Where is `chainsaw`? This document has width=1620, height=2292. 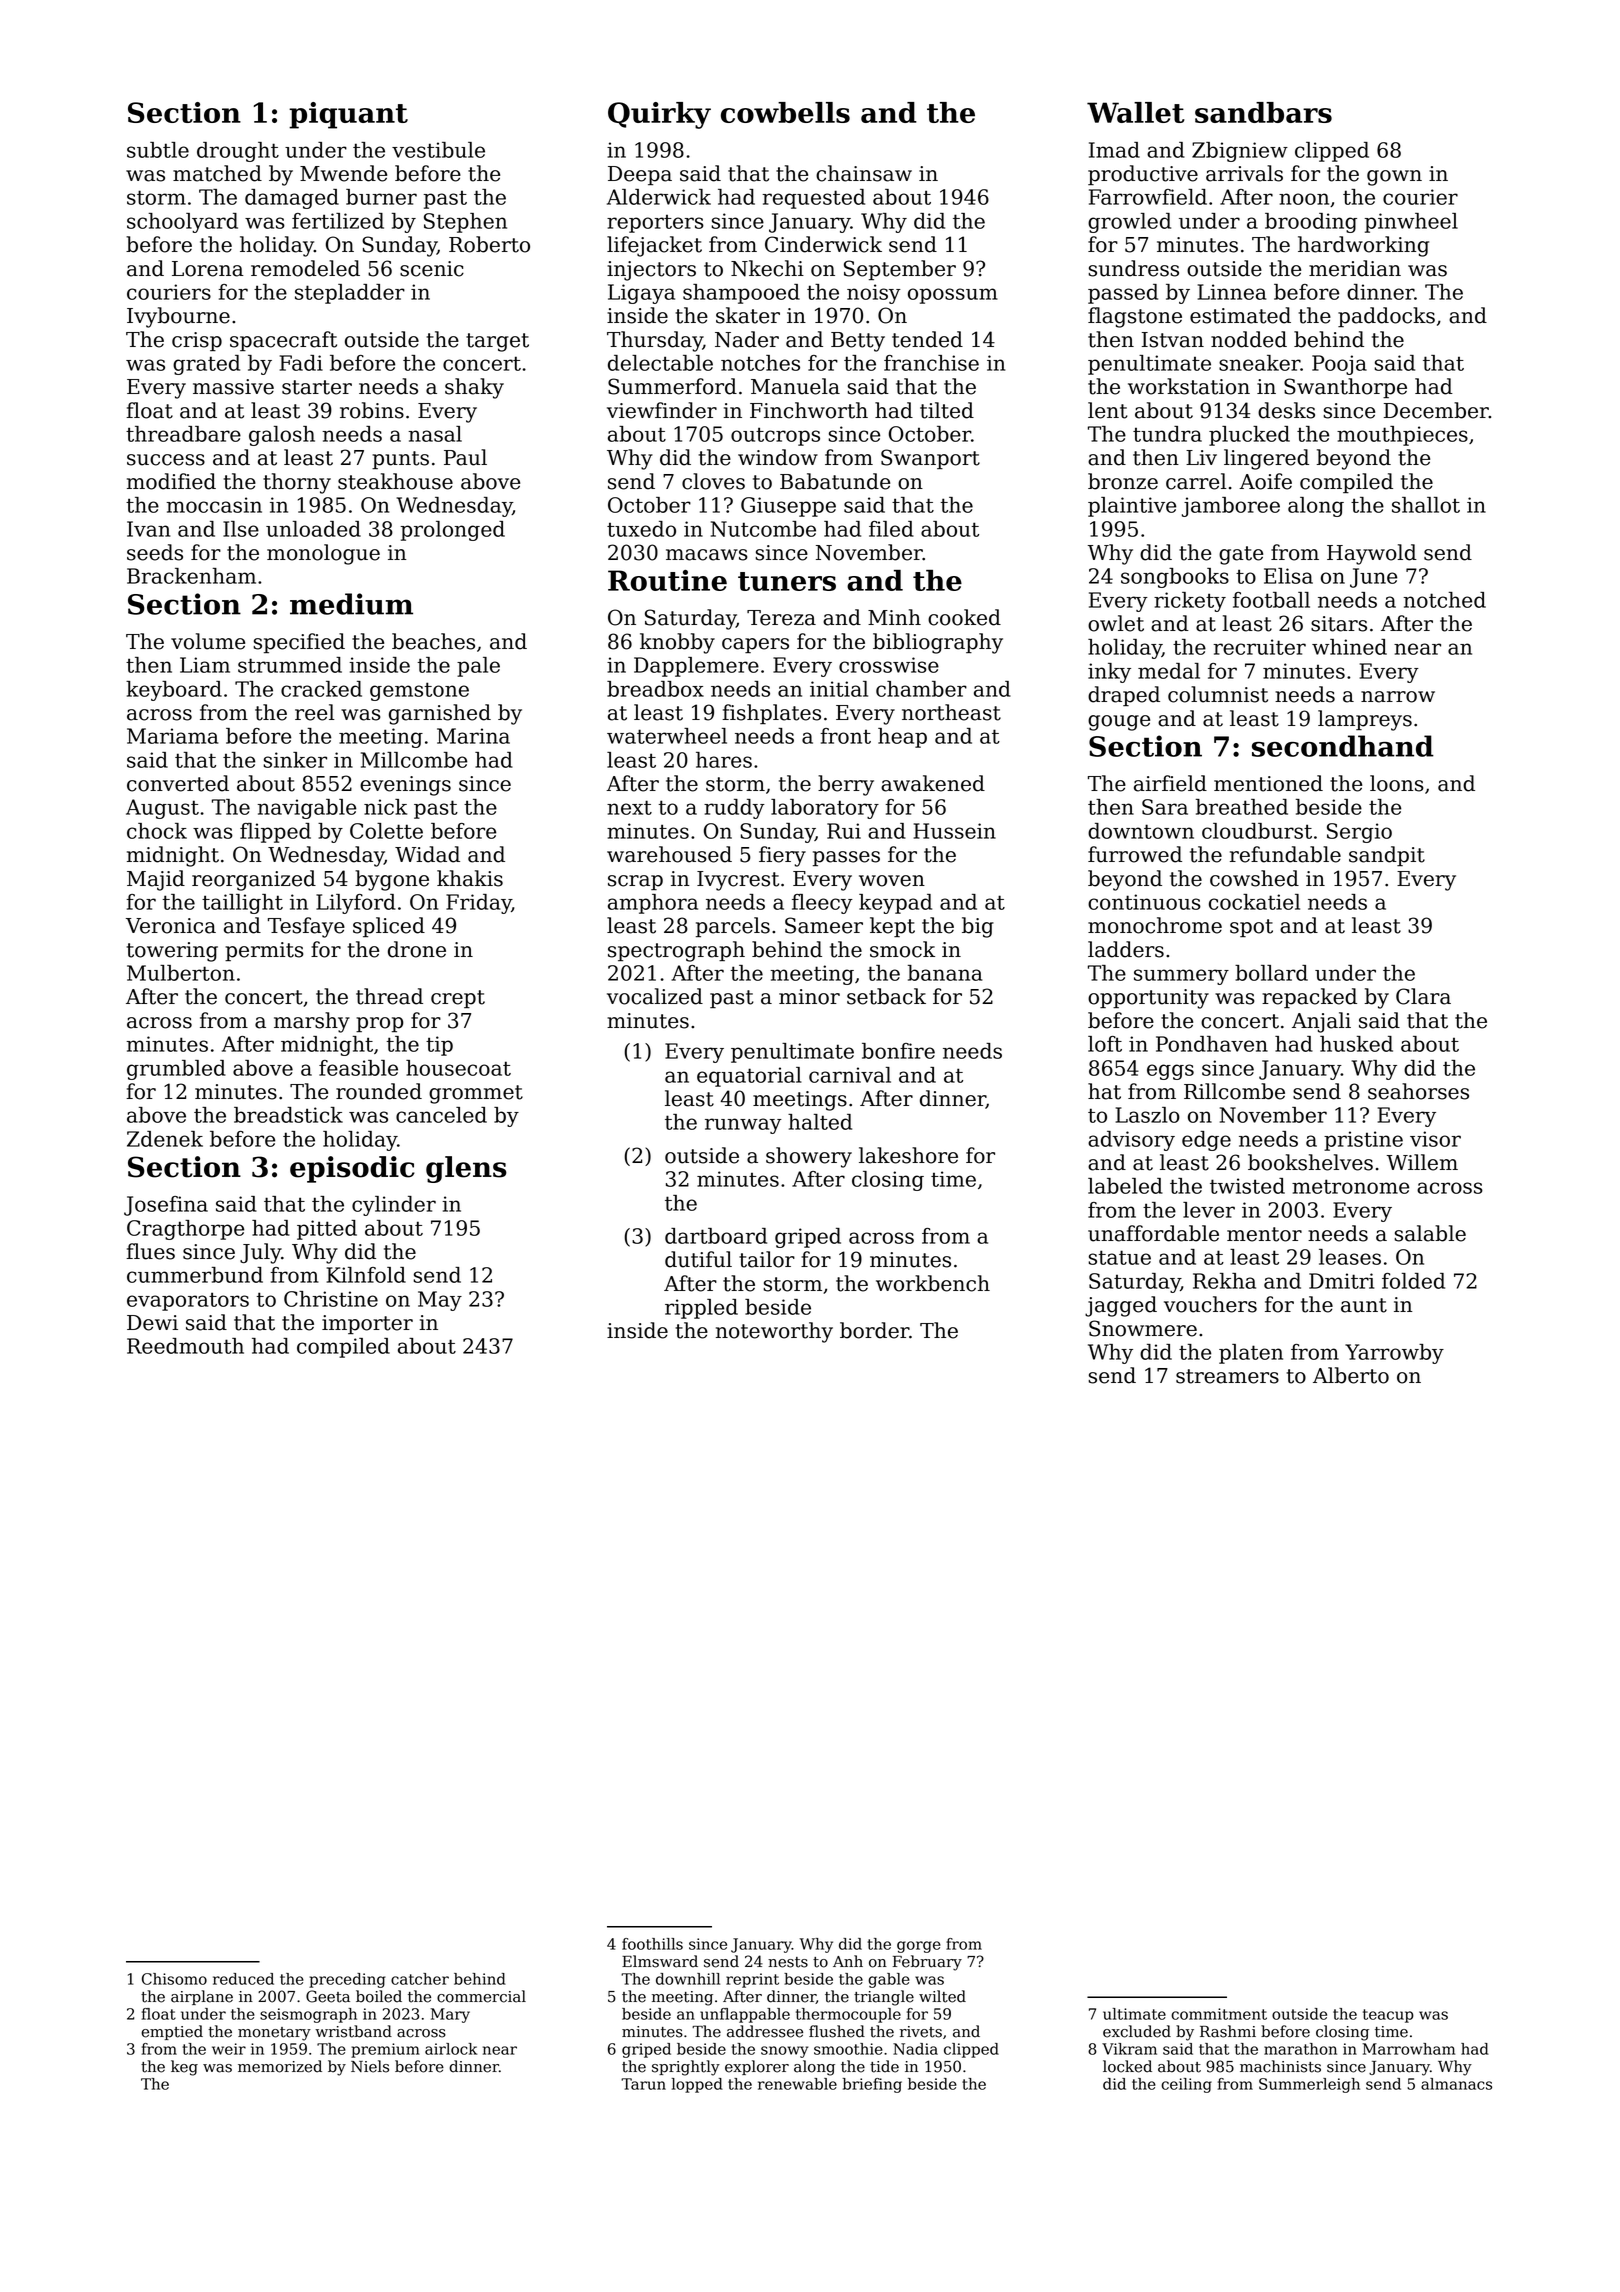
chainsaw is located at coordinates (864, 173).
